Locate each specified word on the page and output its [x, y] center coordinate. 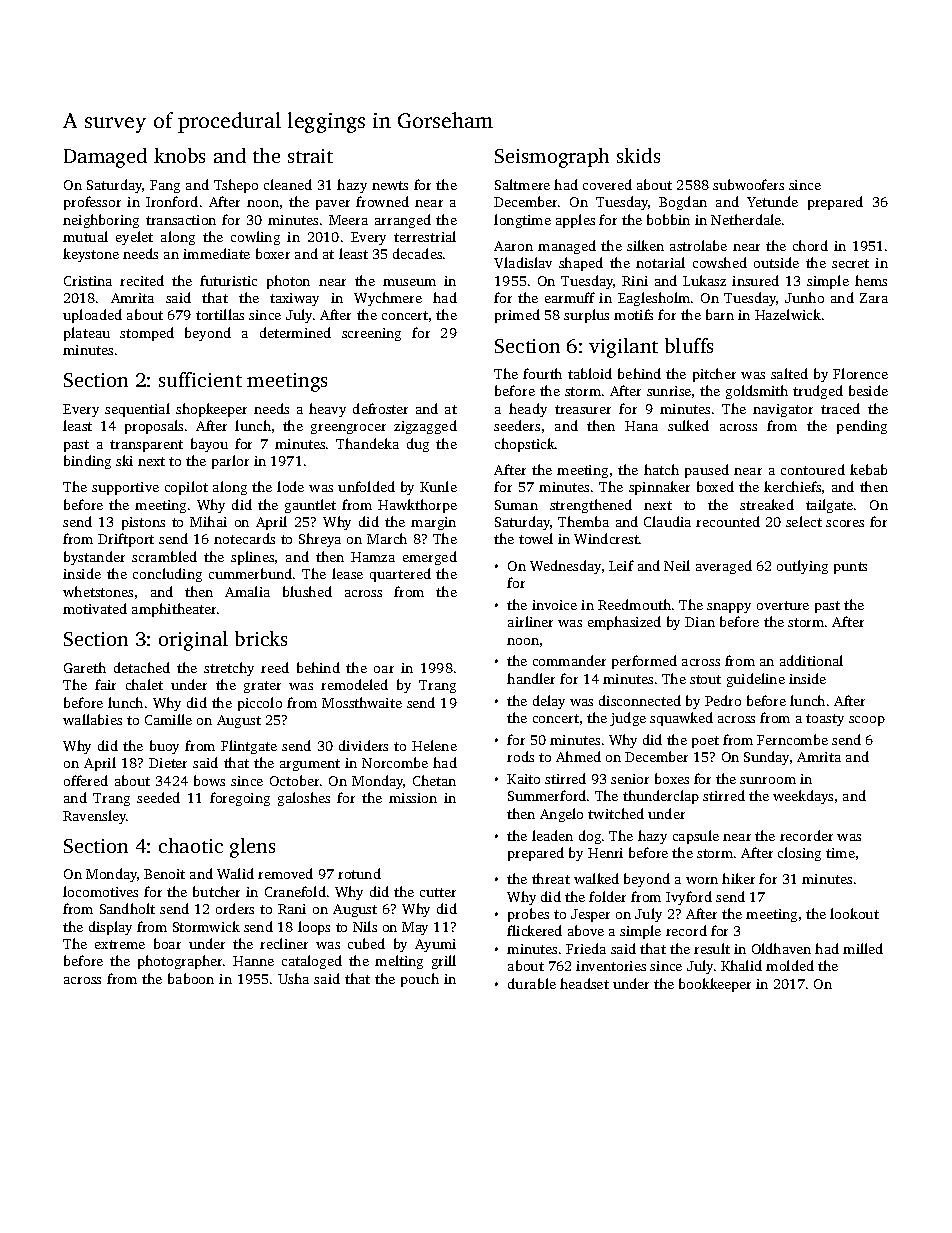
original [193, 641]
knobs [179, 155]
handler [531, 678]
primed [517, 316]
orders [235, 908]
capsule [696, 837]
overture [783, 605]
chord [810, 245]
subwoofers [748, 184]
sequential [137, 410]
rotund [359, 873]
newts [390, 185]
